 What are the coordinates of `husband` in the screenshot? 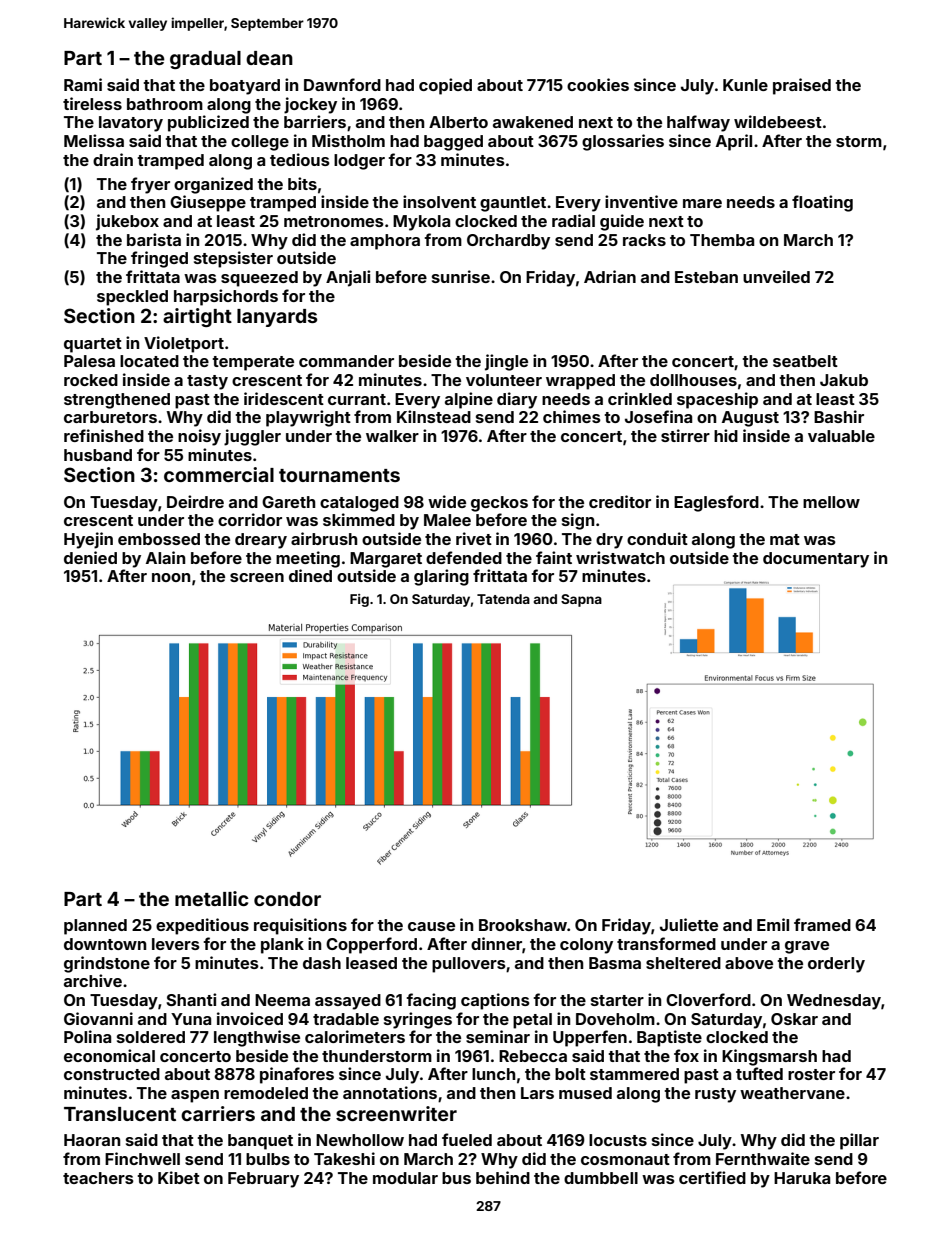 It's located at (98, 455).
